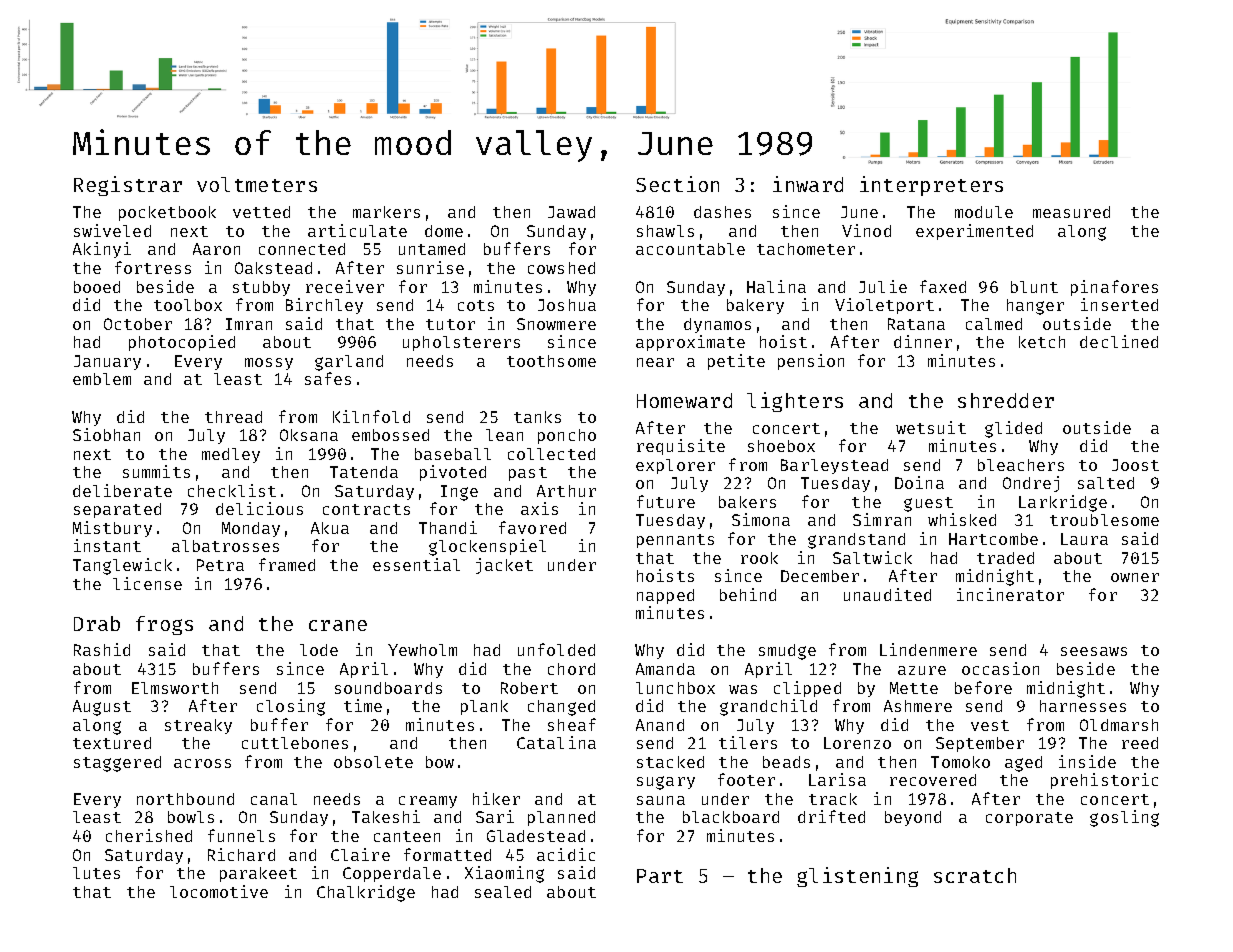 The image size is (1233, 952). Describe the element at coordinates (928, 649) in the page. I see `Lindenmere` at that location.
